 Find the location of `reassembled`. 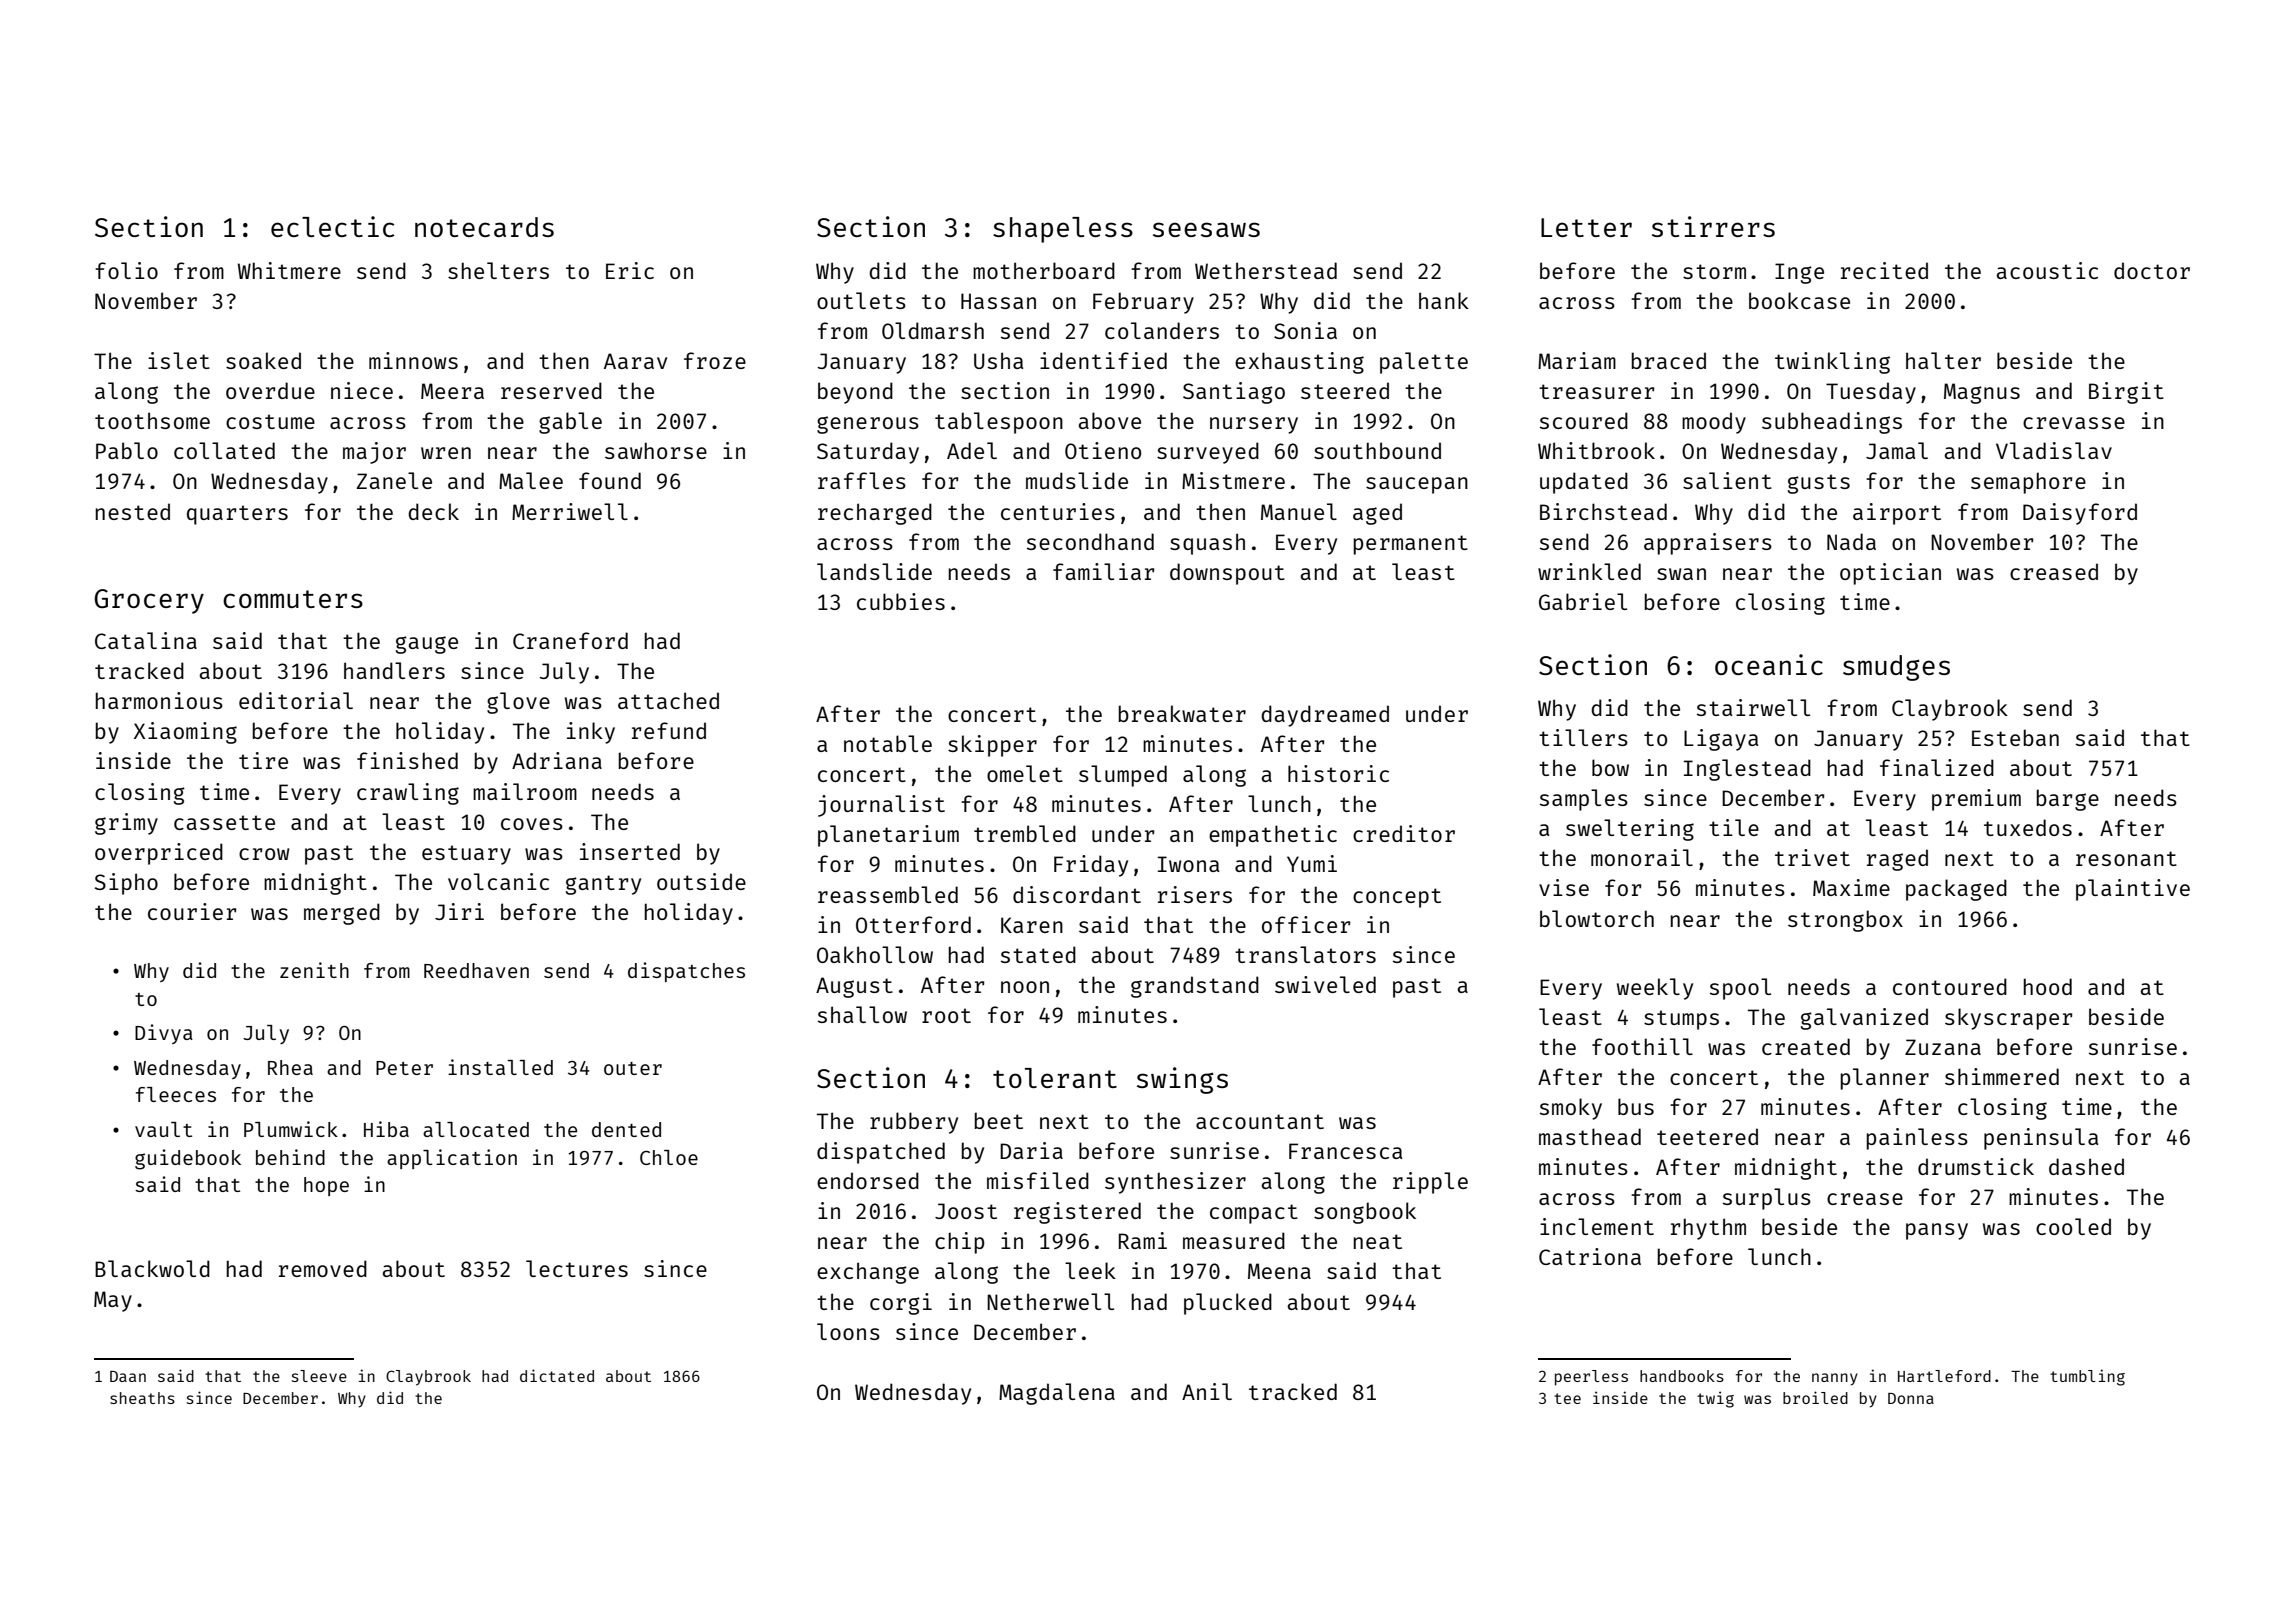

reassembled is located at coordinates (888, 894).
